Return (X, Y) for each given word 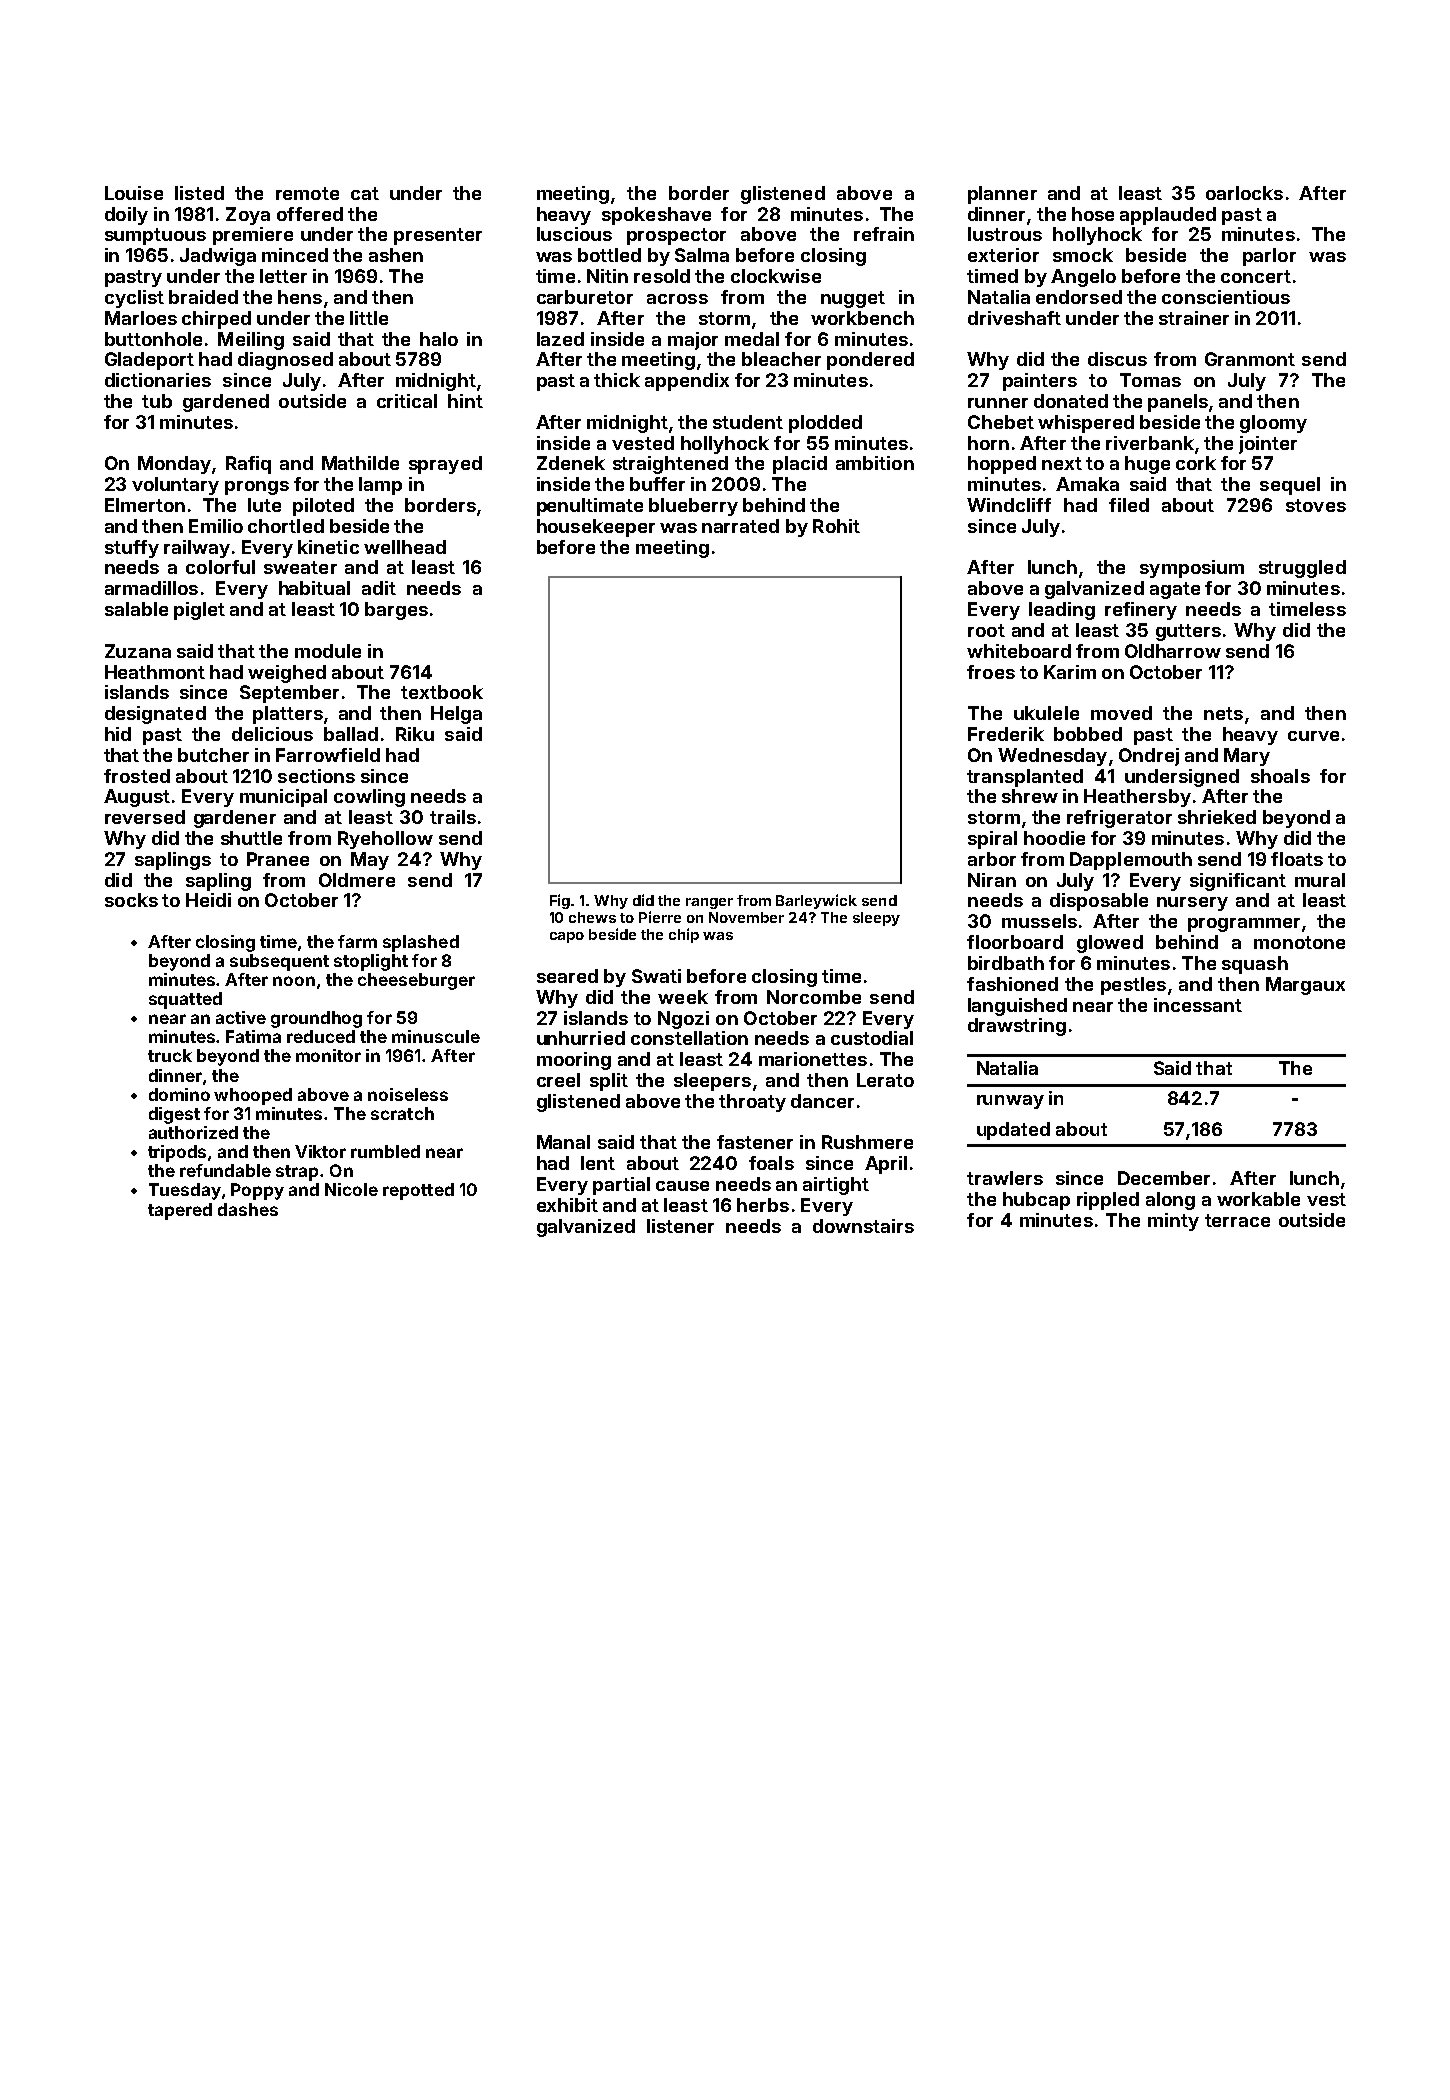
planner (1002, 195)
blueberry (693, 507)
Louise (134, 193)
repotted (418, 1191)
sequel (1290, 486)
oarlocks (1244, 193)
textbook (442, 692)
